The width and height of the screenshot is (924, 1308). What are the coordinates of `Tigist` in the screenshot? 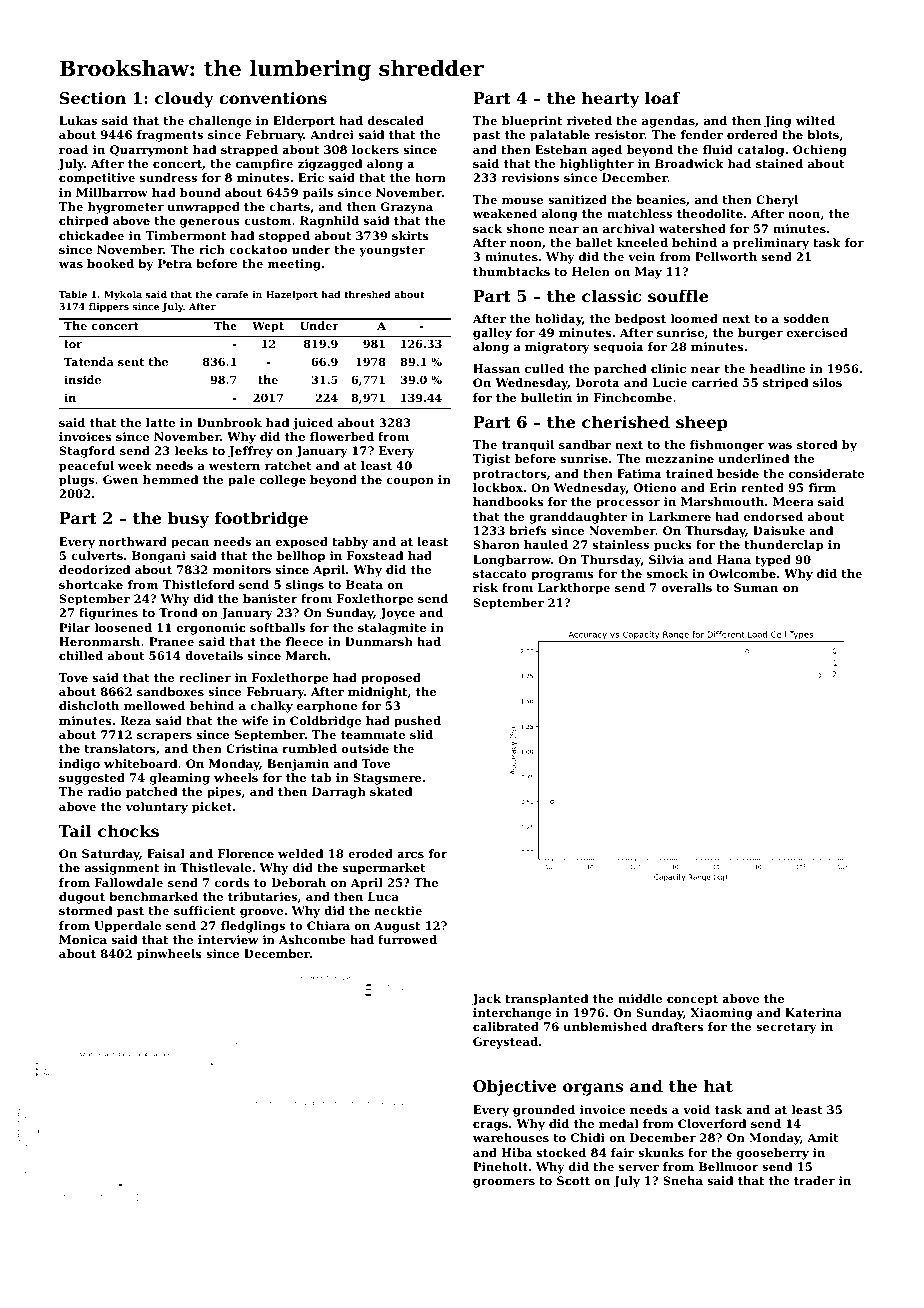 It's located at (491, 460).
